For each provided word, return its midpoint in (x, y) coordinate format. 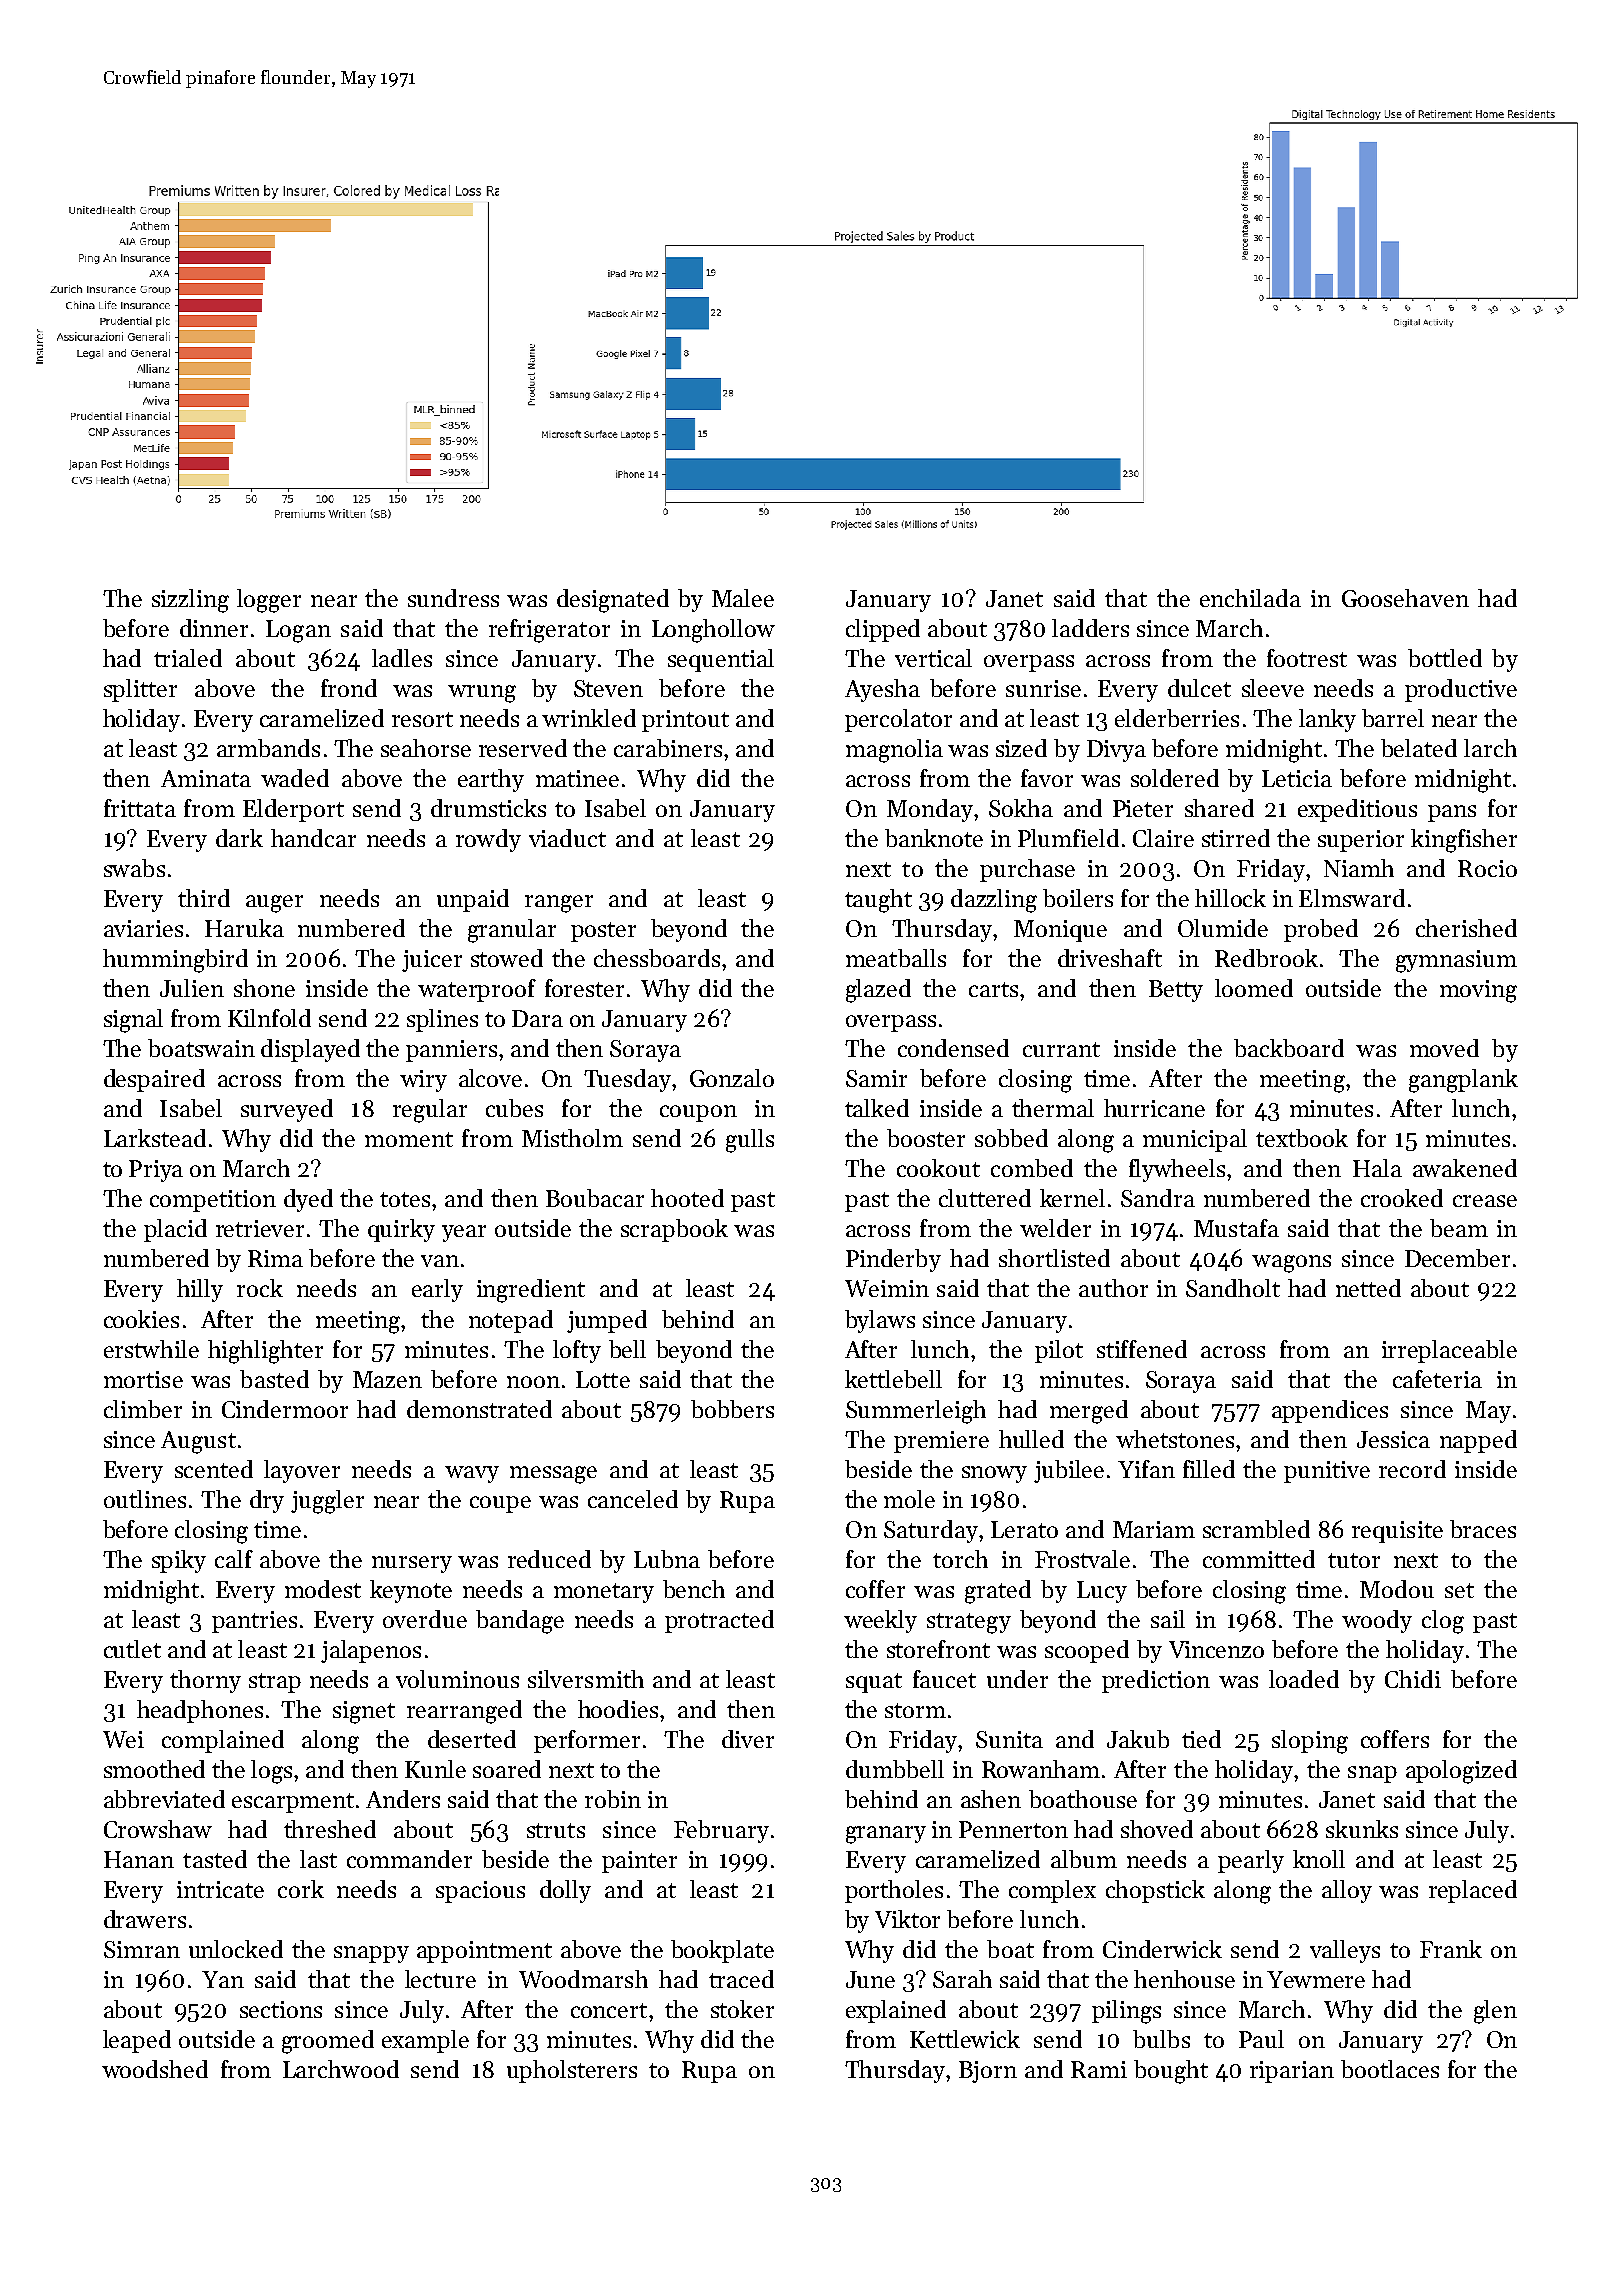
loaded (1304, 1679)
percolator (898, 720)
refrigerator (549, 631)
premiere (941, 1442)
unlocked (236, 1949)
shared (1219, 808)
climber (143, 1409)
